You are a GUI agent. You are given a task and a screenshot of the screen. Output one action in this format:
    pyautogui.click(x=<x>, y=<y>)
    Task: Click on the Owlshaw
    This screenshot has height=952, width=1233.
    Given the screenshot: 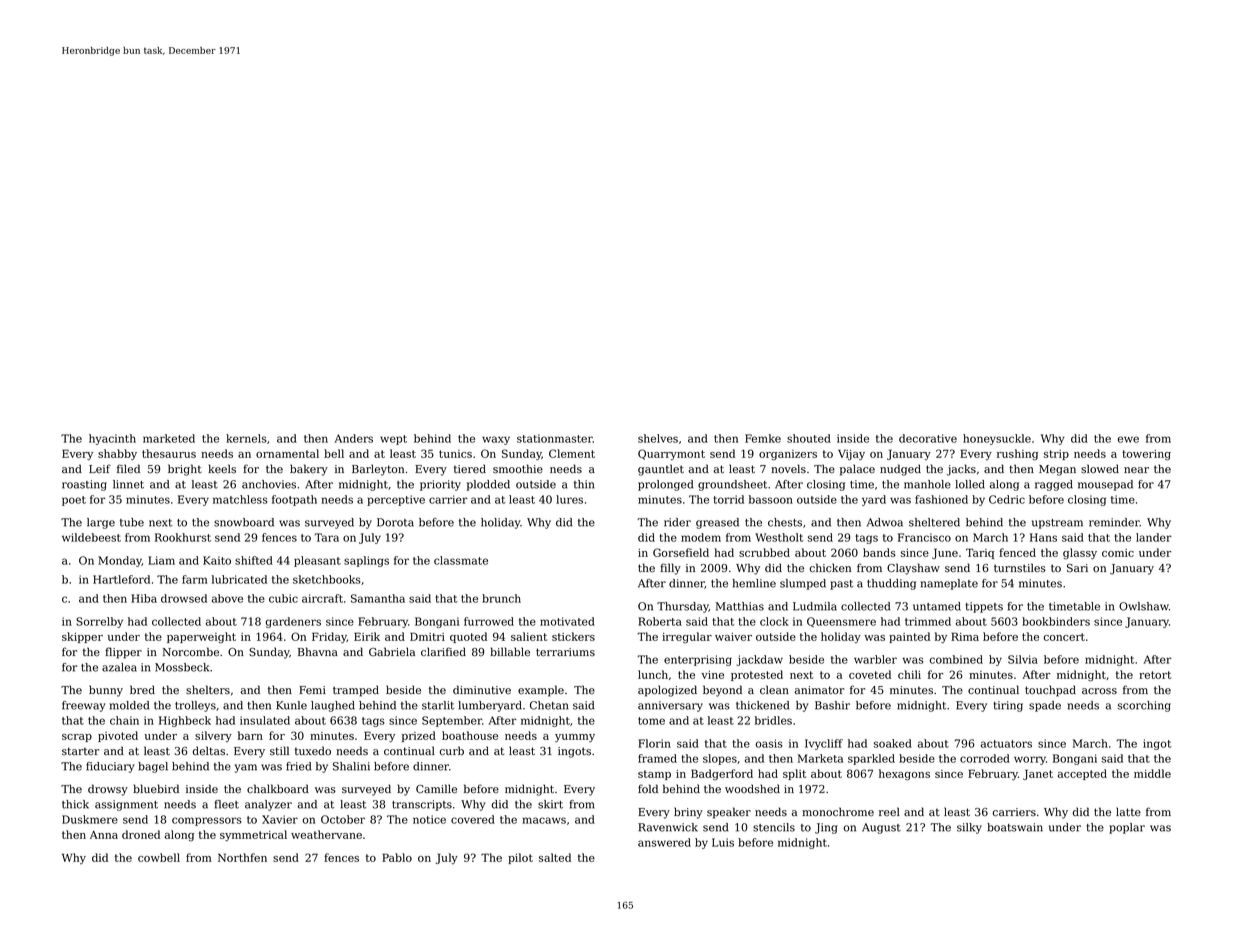 What is the action you would take?
    pyautogui.click(x=1144, y=606)
